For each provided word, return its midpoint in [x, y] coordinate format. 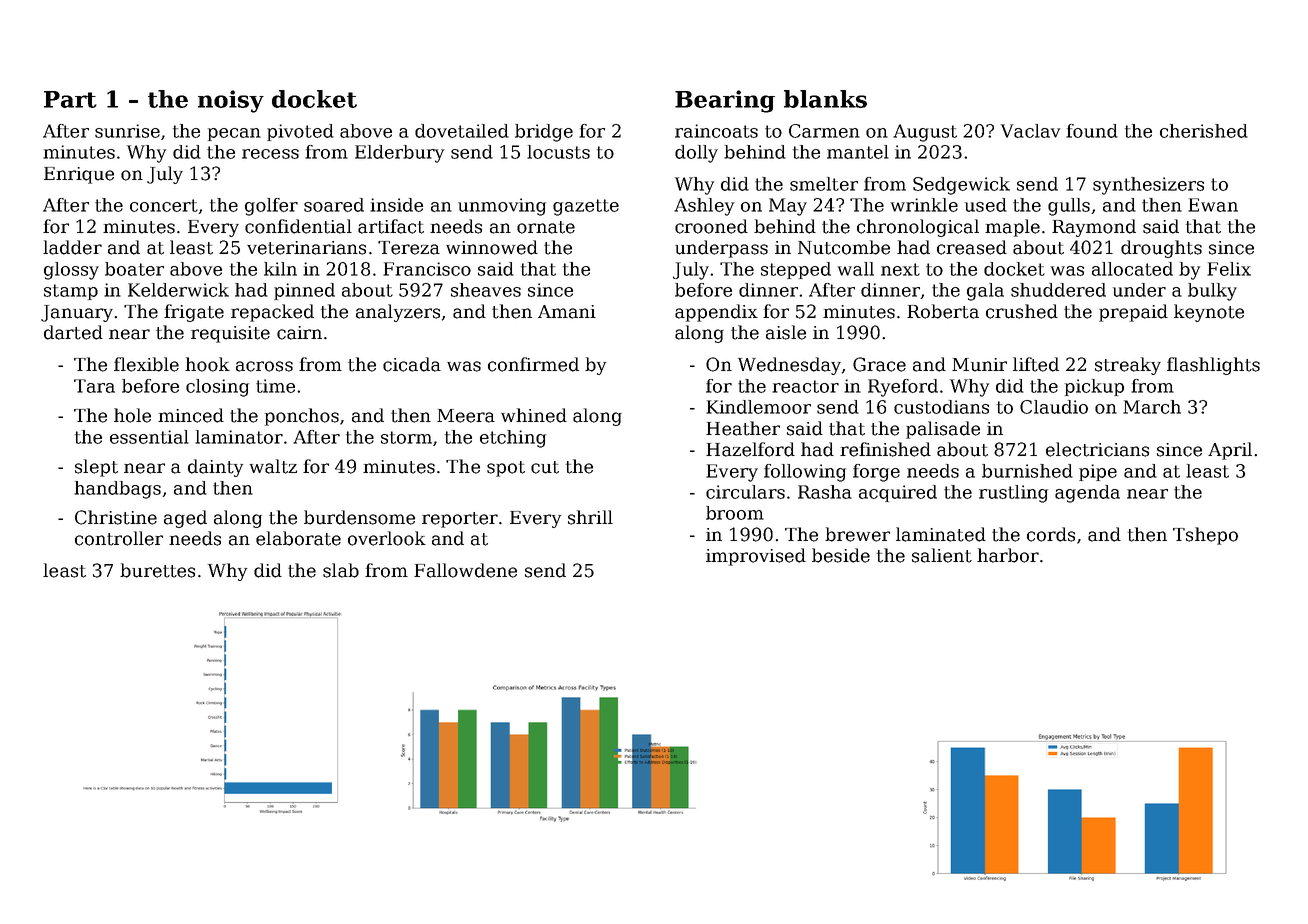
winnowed [492, 247]
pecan [234, 134]
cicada [412, 364]
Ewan [1213, 205]
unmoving [502, 207]
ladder [72, 247]
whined [534, 415]
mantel [858, 152]
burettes [157, 570]
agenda [1087, 494]
